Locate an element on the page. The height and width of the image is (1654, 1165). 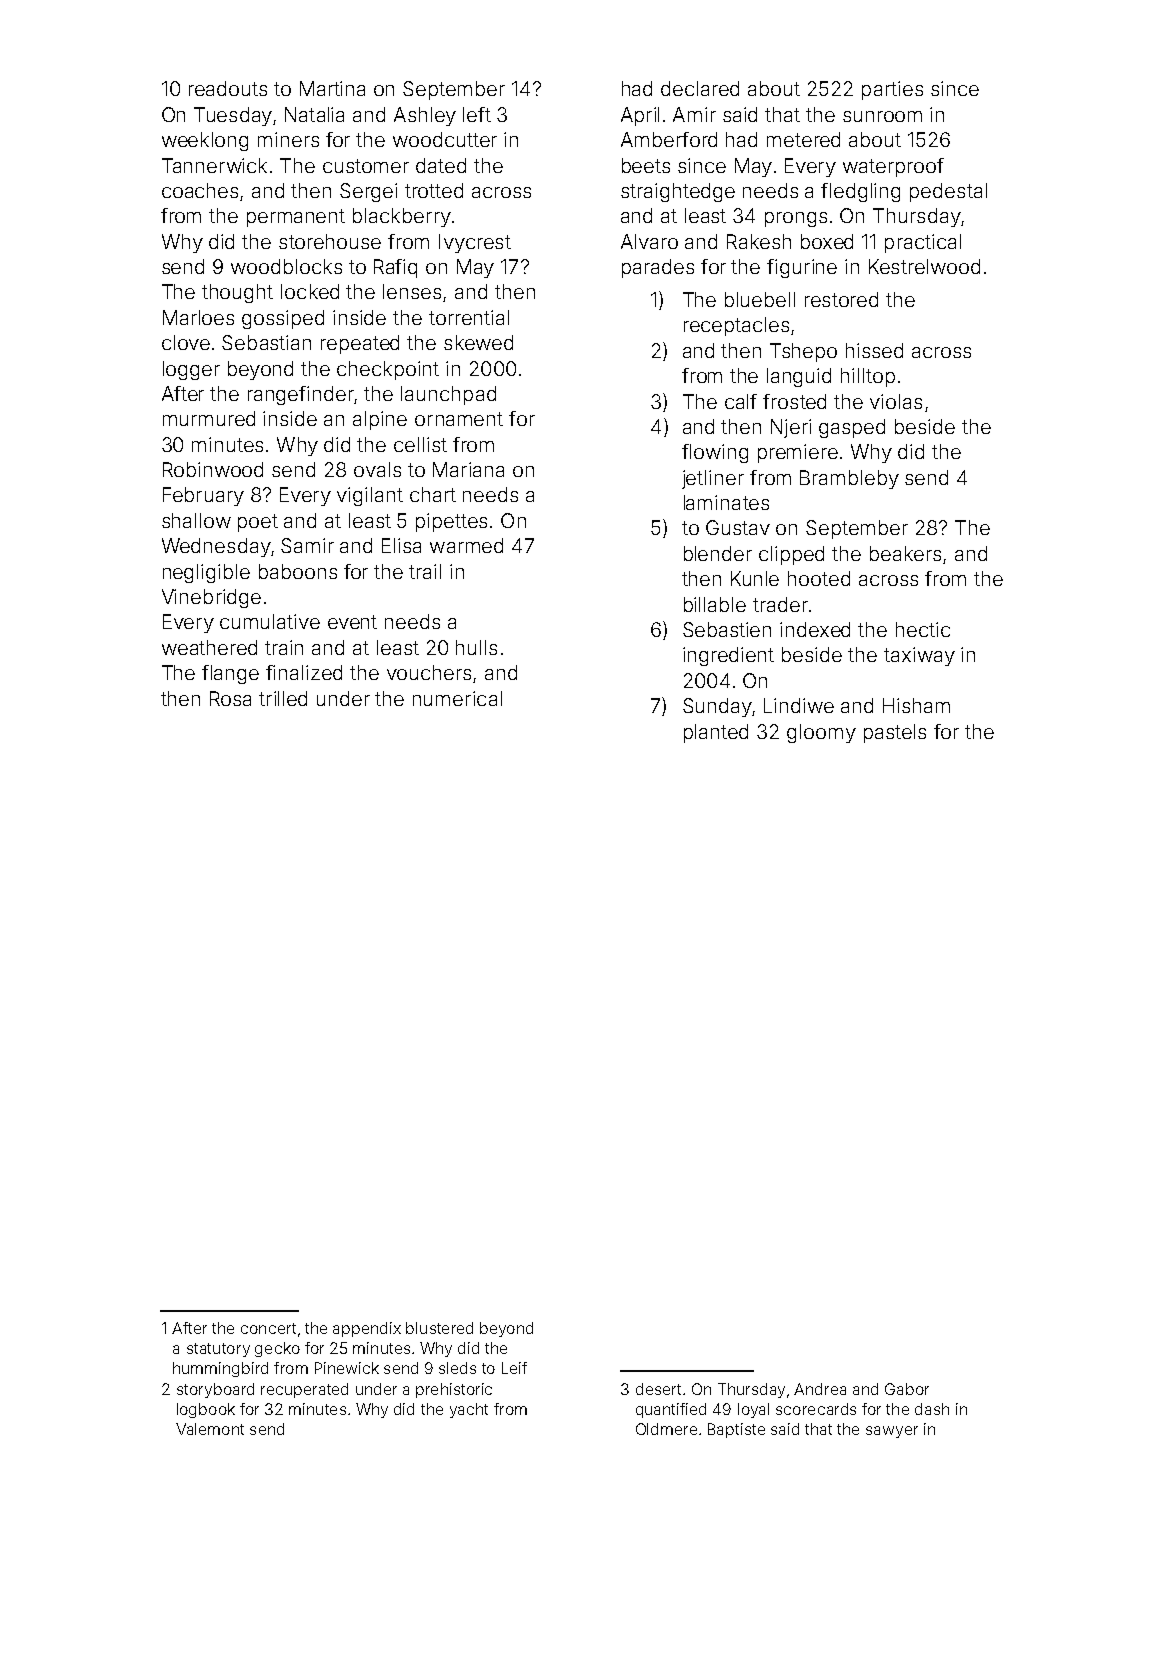
parties is located at coordinates (892, 90).
